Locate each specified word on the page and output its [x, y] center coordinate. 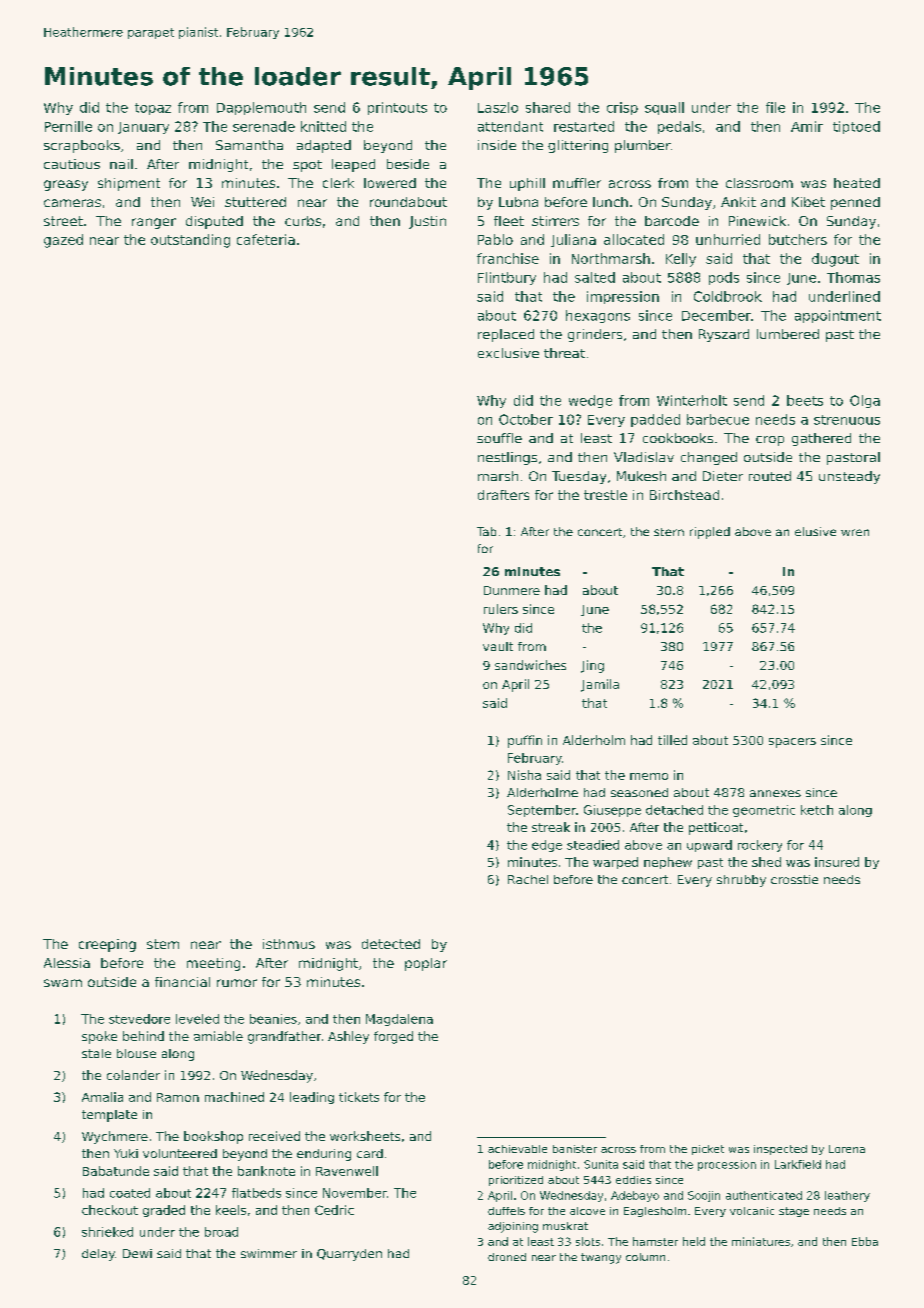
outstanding [190, 241]
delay [98, 1255]
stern [669, 532]
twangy [601, 1258]
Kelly [681, 260]
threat [564, 353]
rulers [501, 609]
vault [498, 646]
